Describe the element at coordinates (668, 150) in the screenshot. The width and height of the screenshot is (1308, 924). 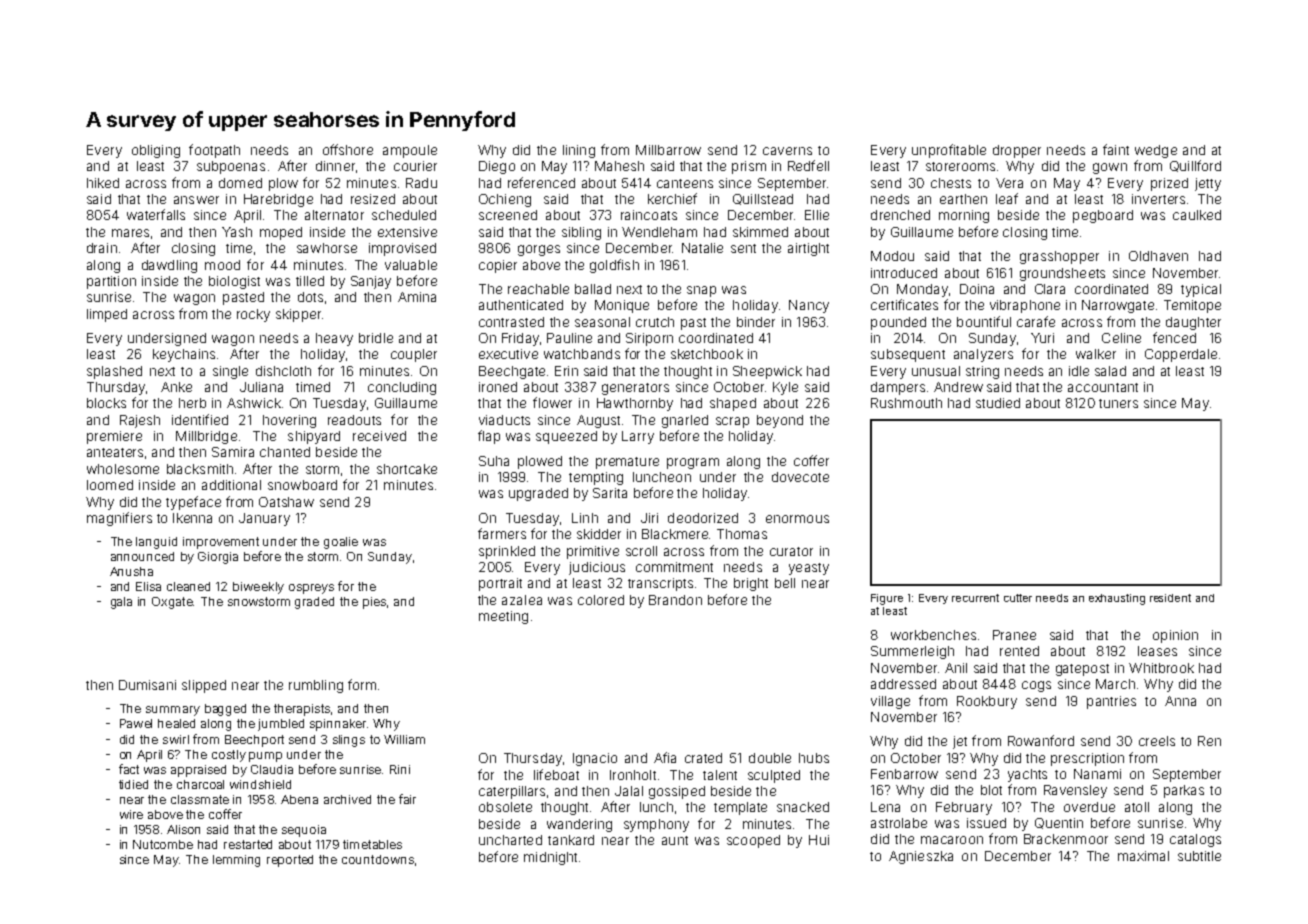
I see `Millbarrow` at that location.
